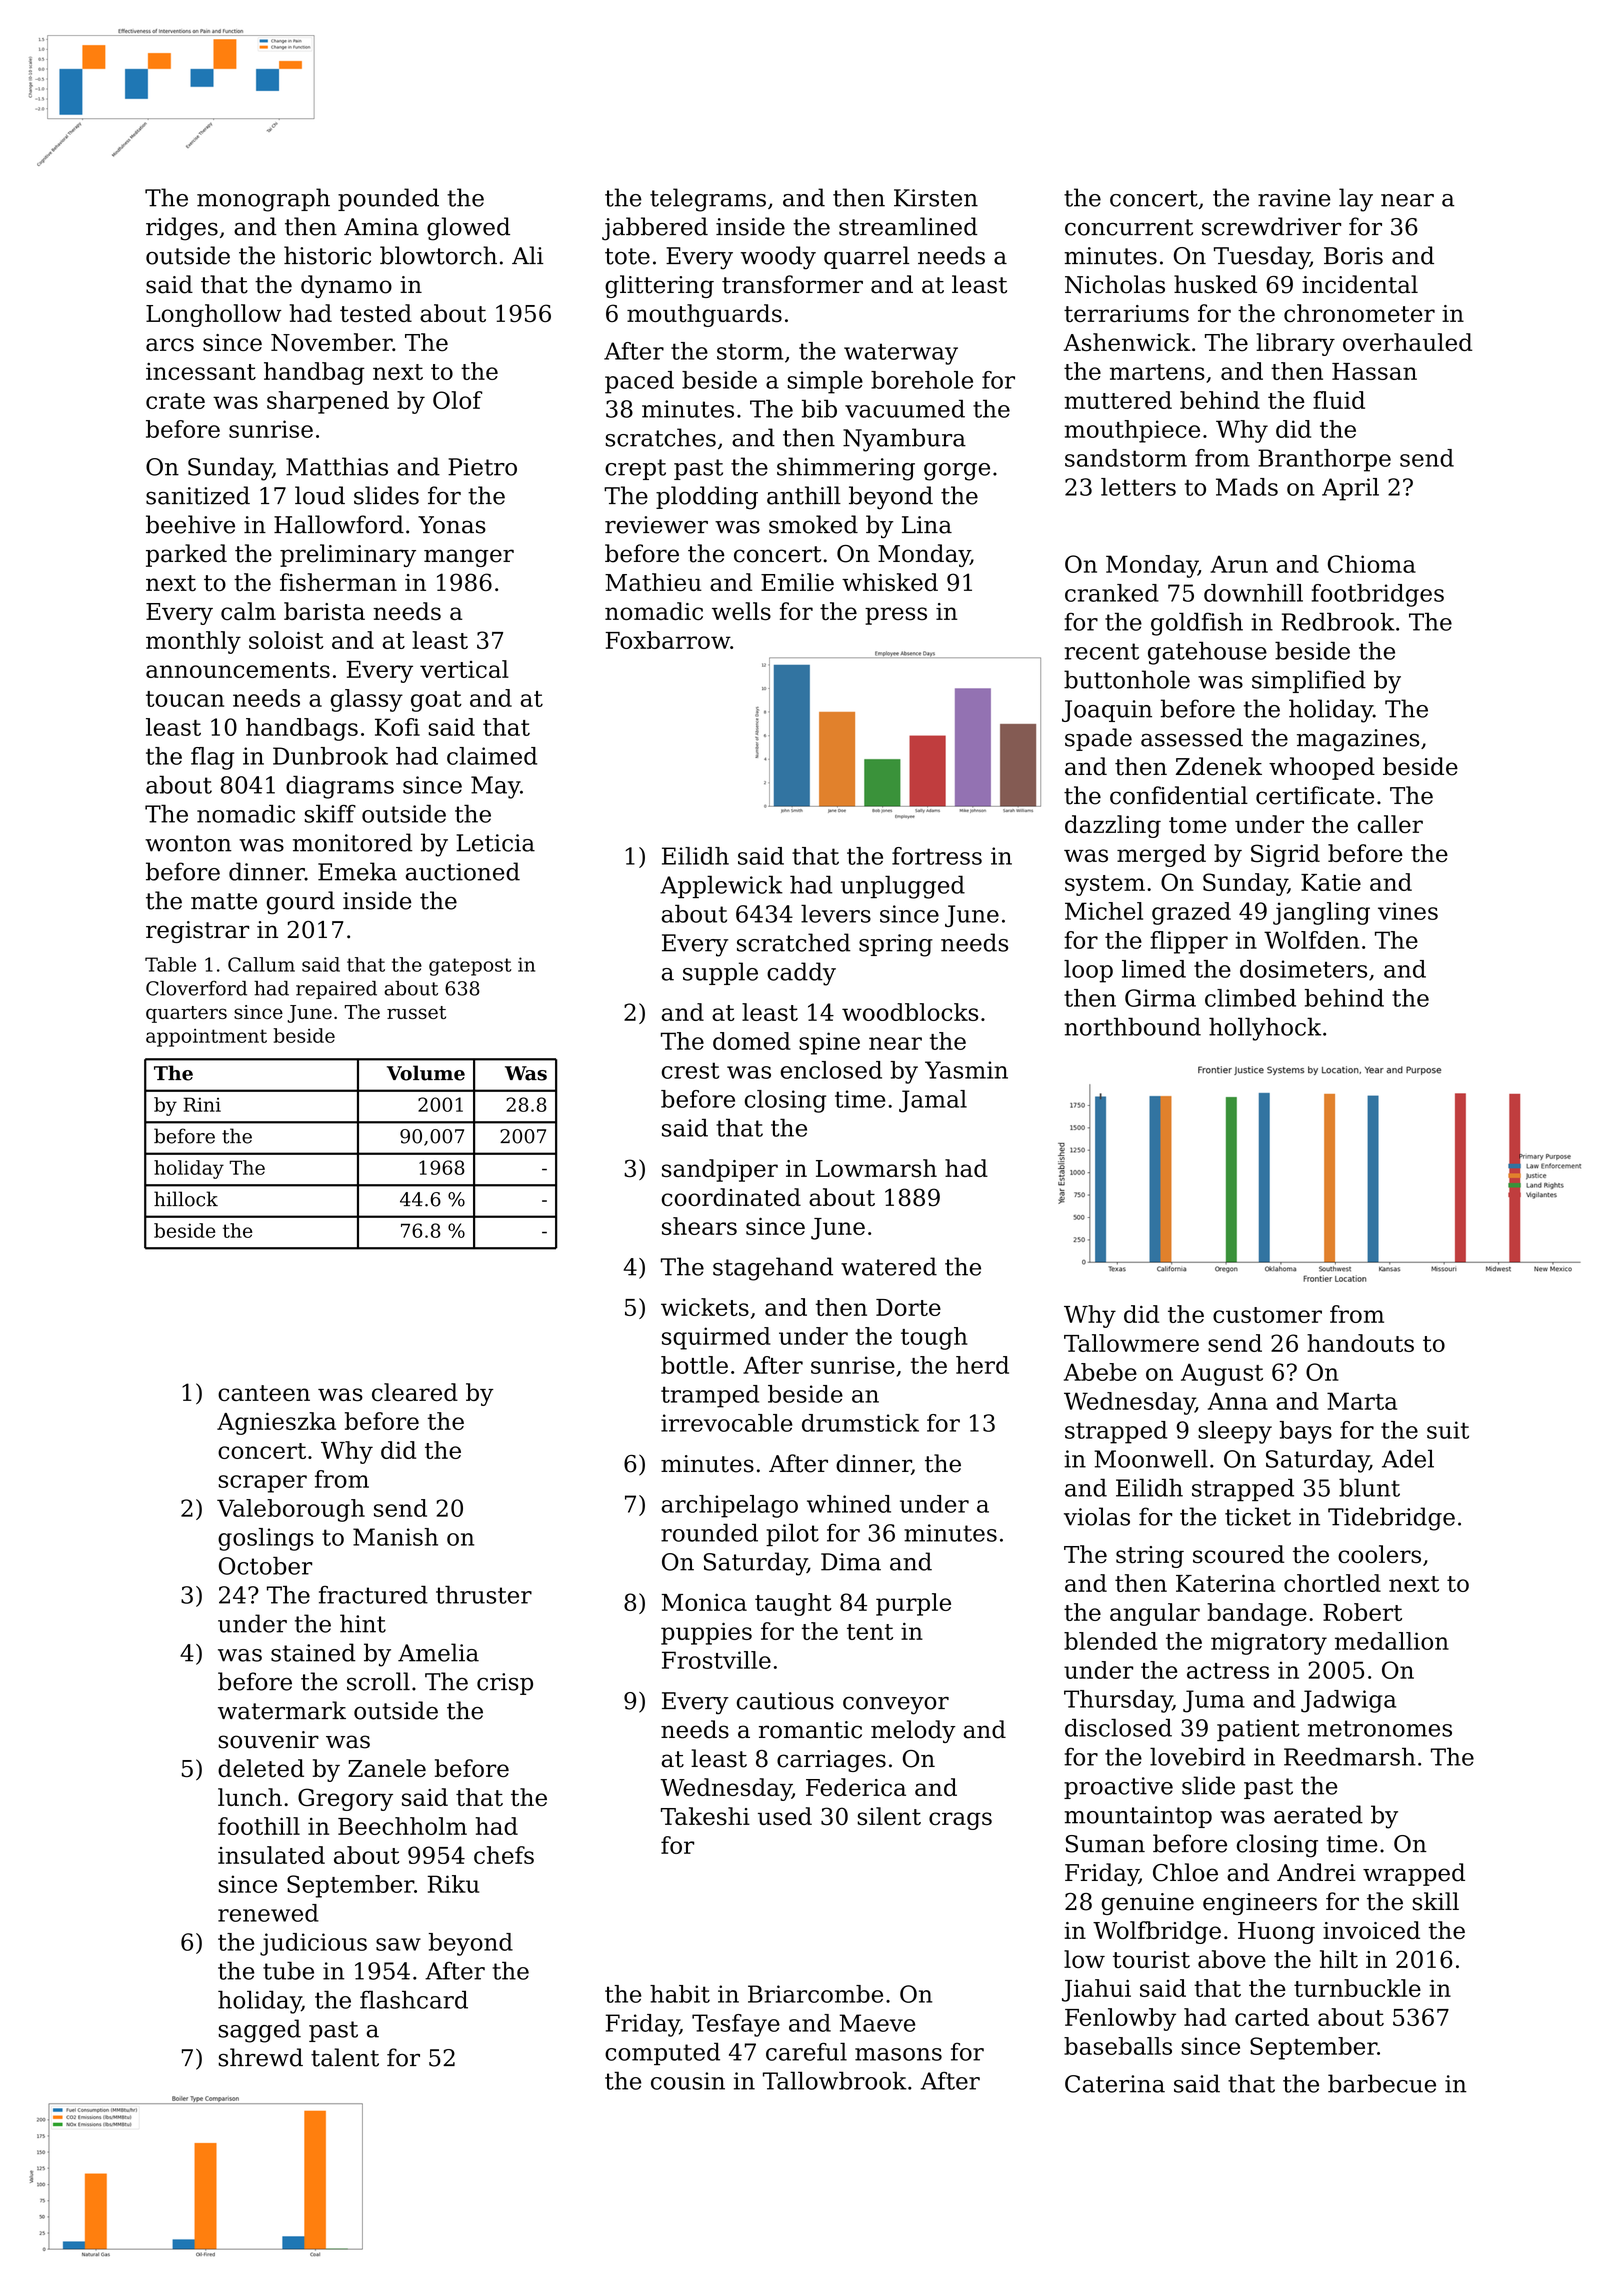 The height and width of the screenshot is (2292, 1620). I want to click on press, so click(896, 616).
